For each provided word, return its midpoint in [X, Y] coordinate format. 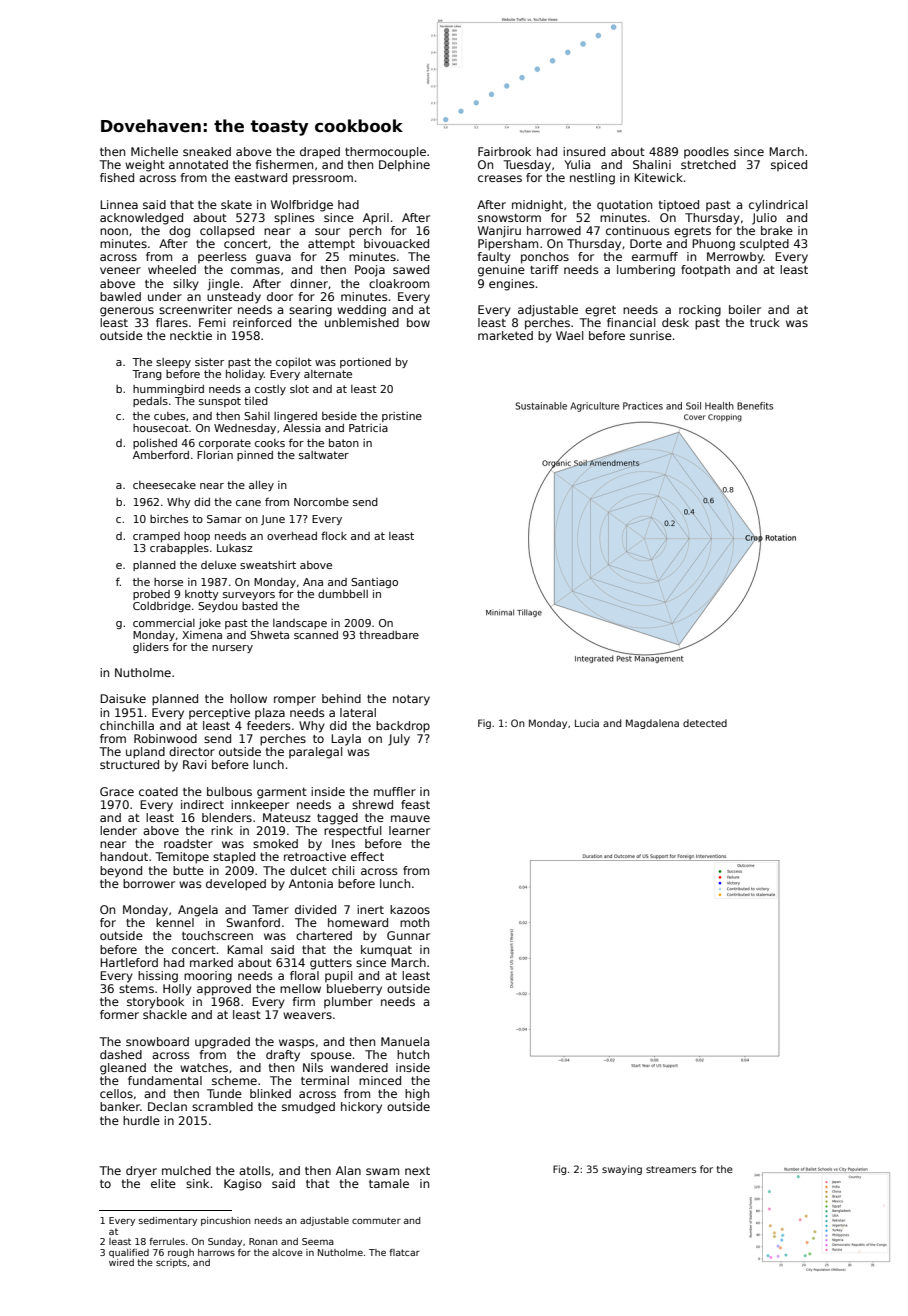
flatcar [404, 1252]
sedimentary [168, 1221]
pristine [402, 417]
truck [765, 322]
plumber [348, 1003]
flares [172, 322]
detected [705, 723]
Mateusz [287, 817]
